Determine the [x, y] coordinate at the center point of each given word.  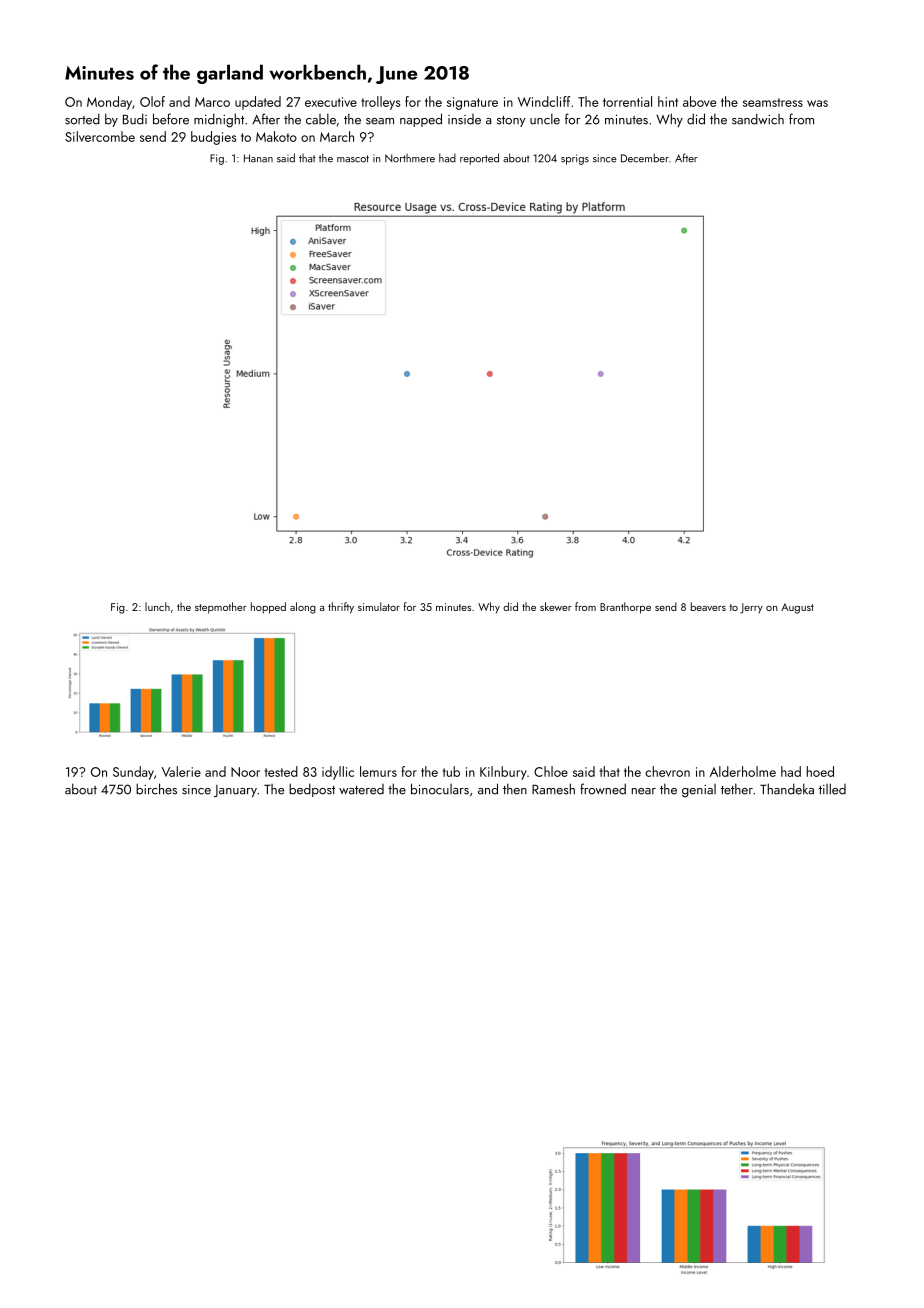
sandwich [758, 119]
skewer [555, 606]
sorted [82, 119]
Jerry [751, 608]
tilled [832, 789]
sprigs [575, 159]
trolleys [380, 103]
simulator [379, 606]
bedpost [312, 790]
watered [361, 789]
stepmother [220, 608]
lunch [157, 606]
